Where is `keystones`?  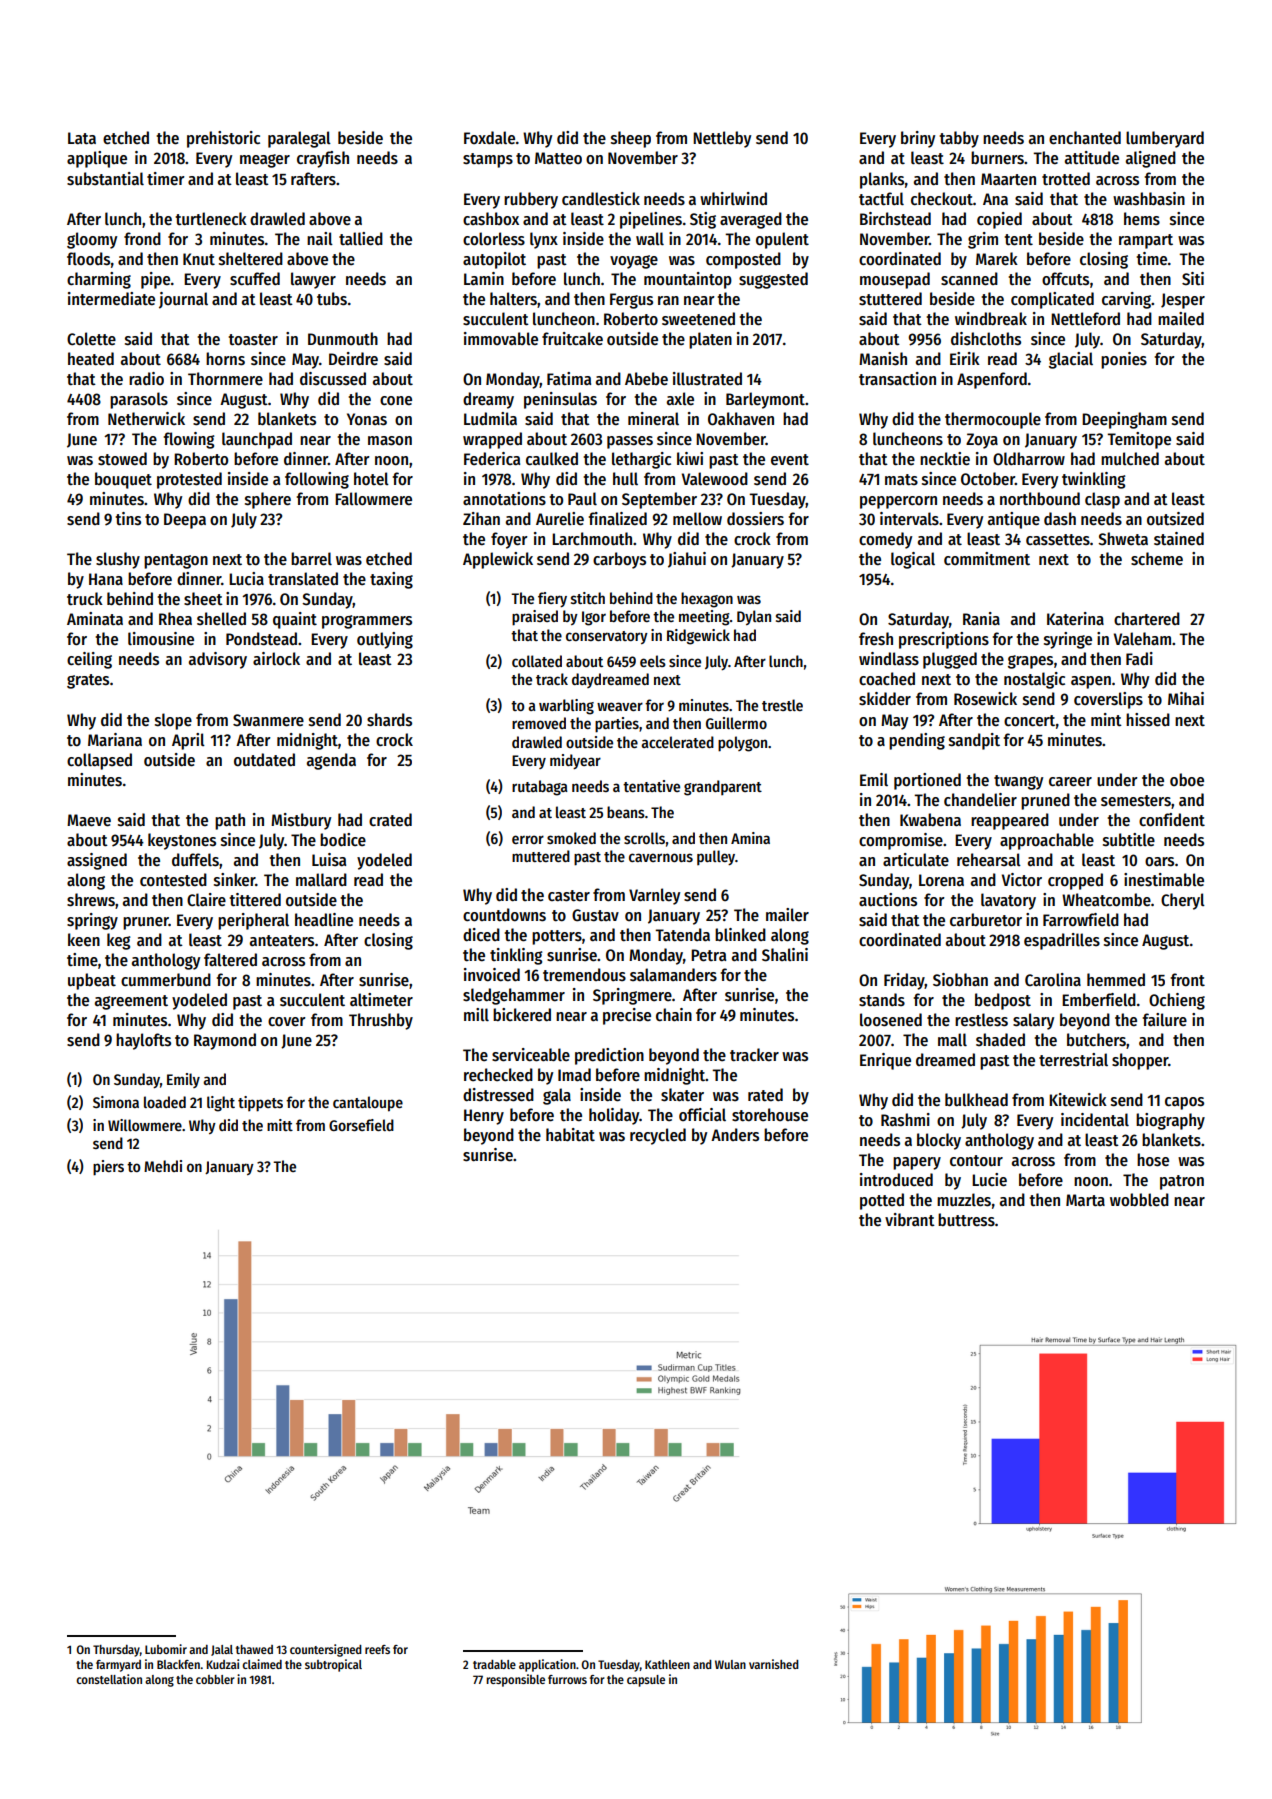
keystones is located at coordinates (182, 841).
